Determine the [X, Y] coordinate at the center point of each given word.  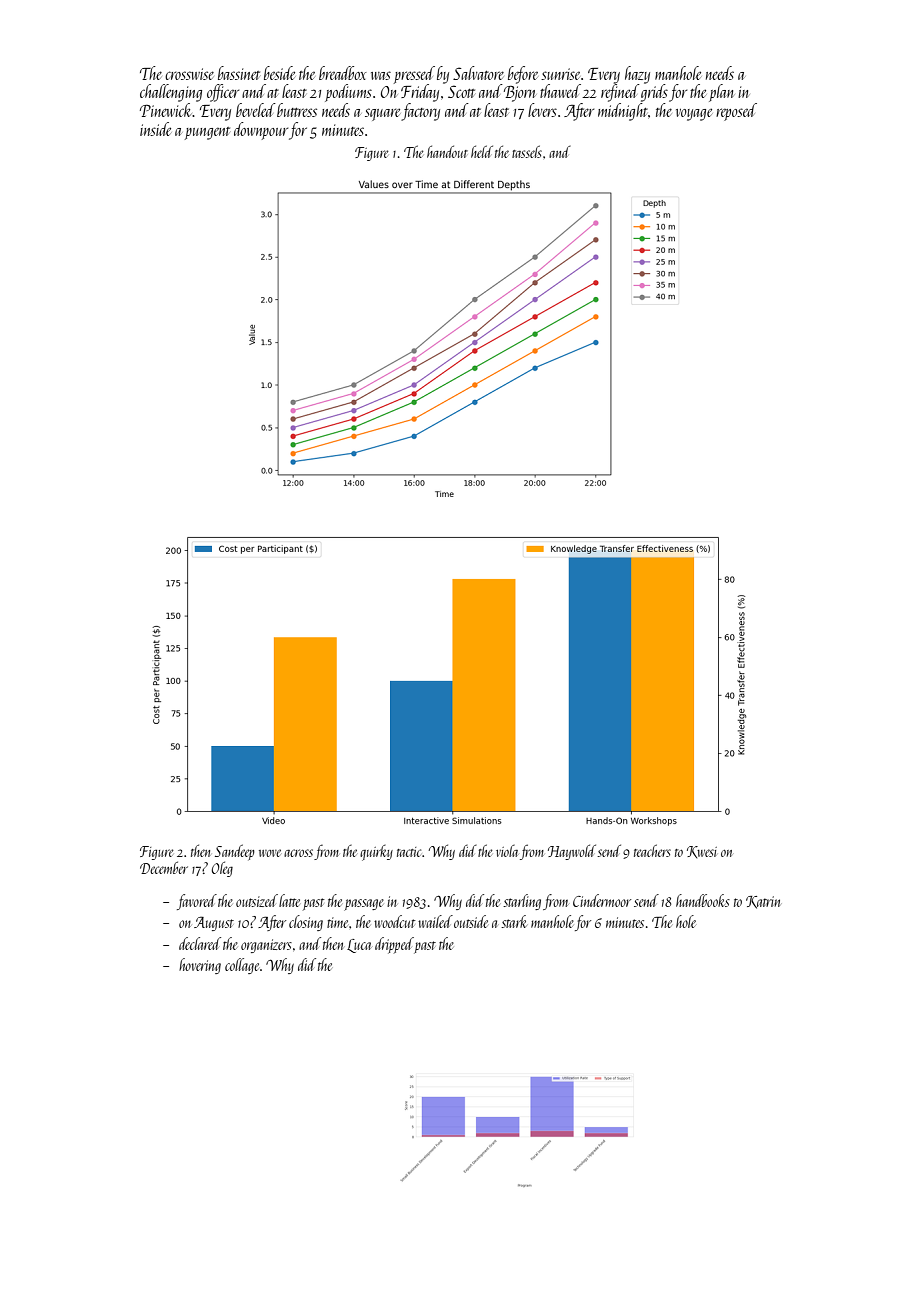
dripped [394, 945]
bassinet [239, 73]
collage [242, 966]
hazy [637, 75]
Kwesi [702, 852]
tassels [527, 151]
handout [447, 151]
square [382, 114]
